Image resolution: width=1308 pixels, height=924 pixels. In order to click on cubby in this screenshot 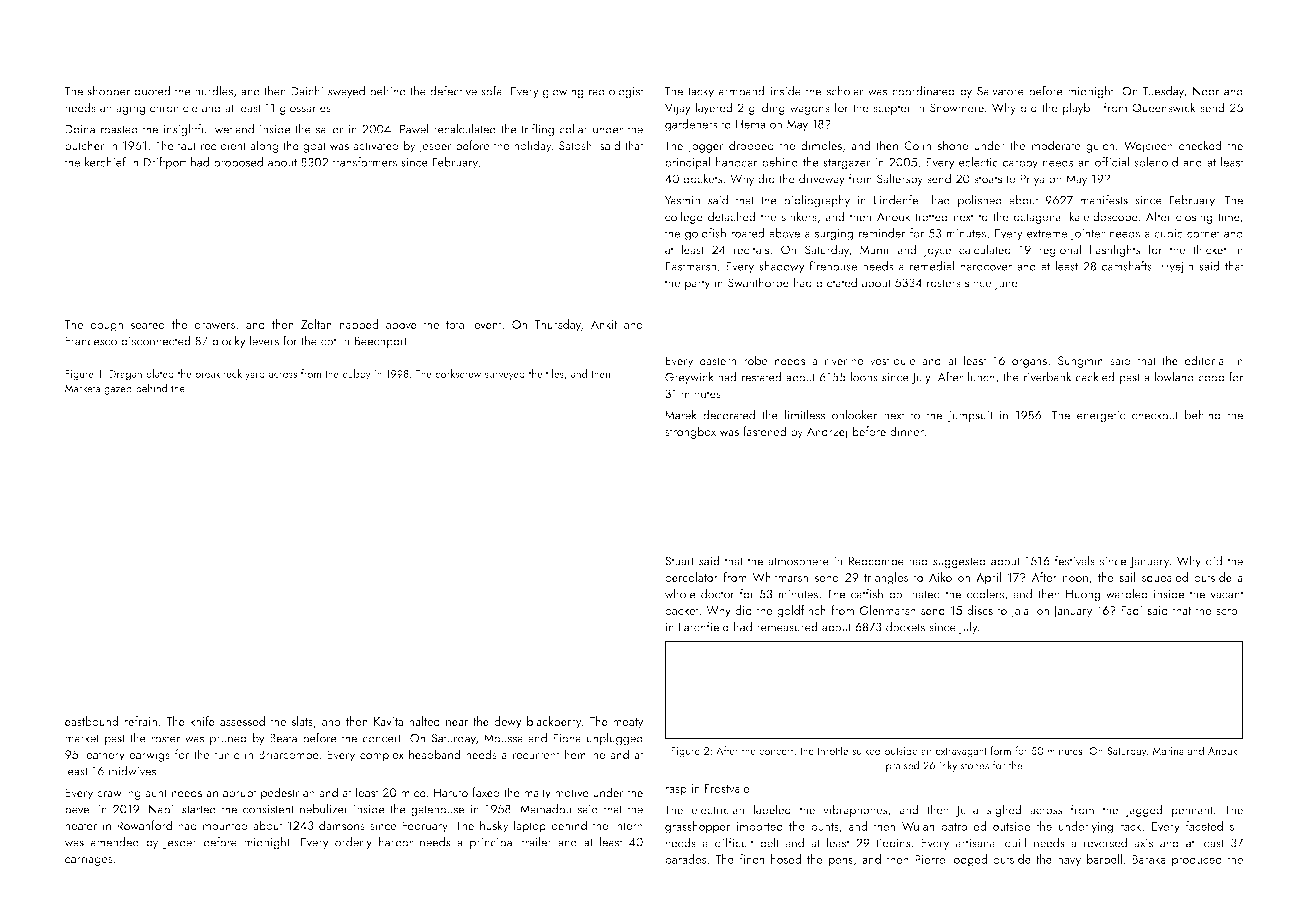, I will do `click(357, 374)`.
